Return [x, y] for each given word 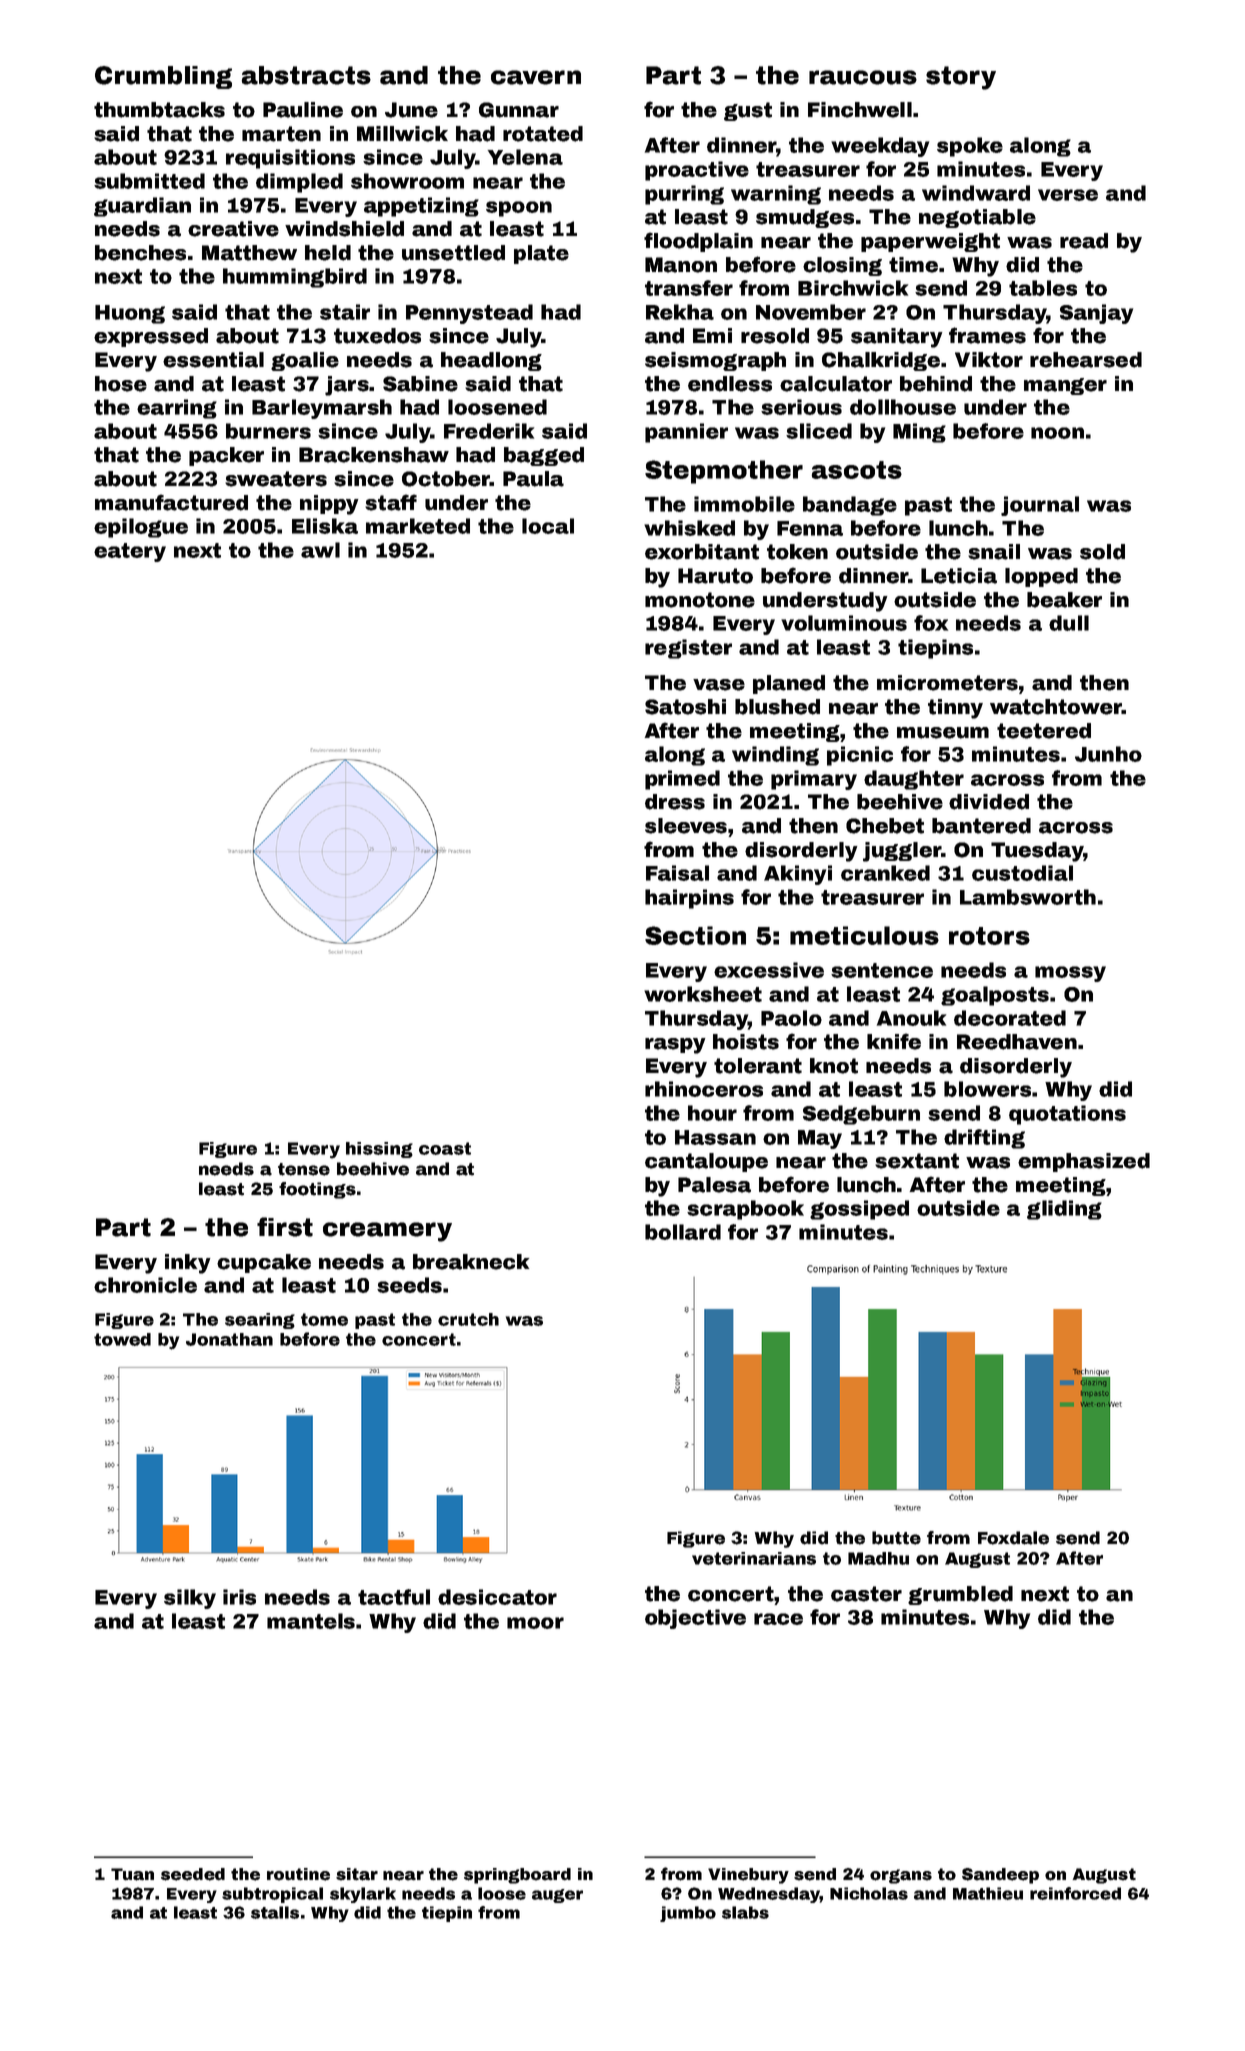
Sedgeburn [861, 1115]
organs [901, 1876]
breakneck [471, 1262]
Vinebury [748, 1876]
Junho [1108, 754]
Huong [130, 314]
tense [304, 1169]
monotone [700, 600]
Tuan [132, 1874]
